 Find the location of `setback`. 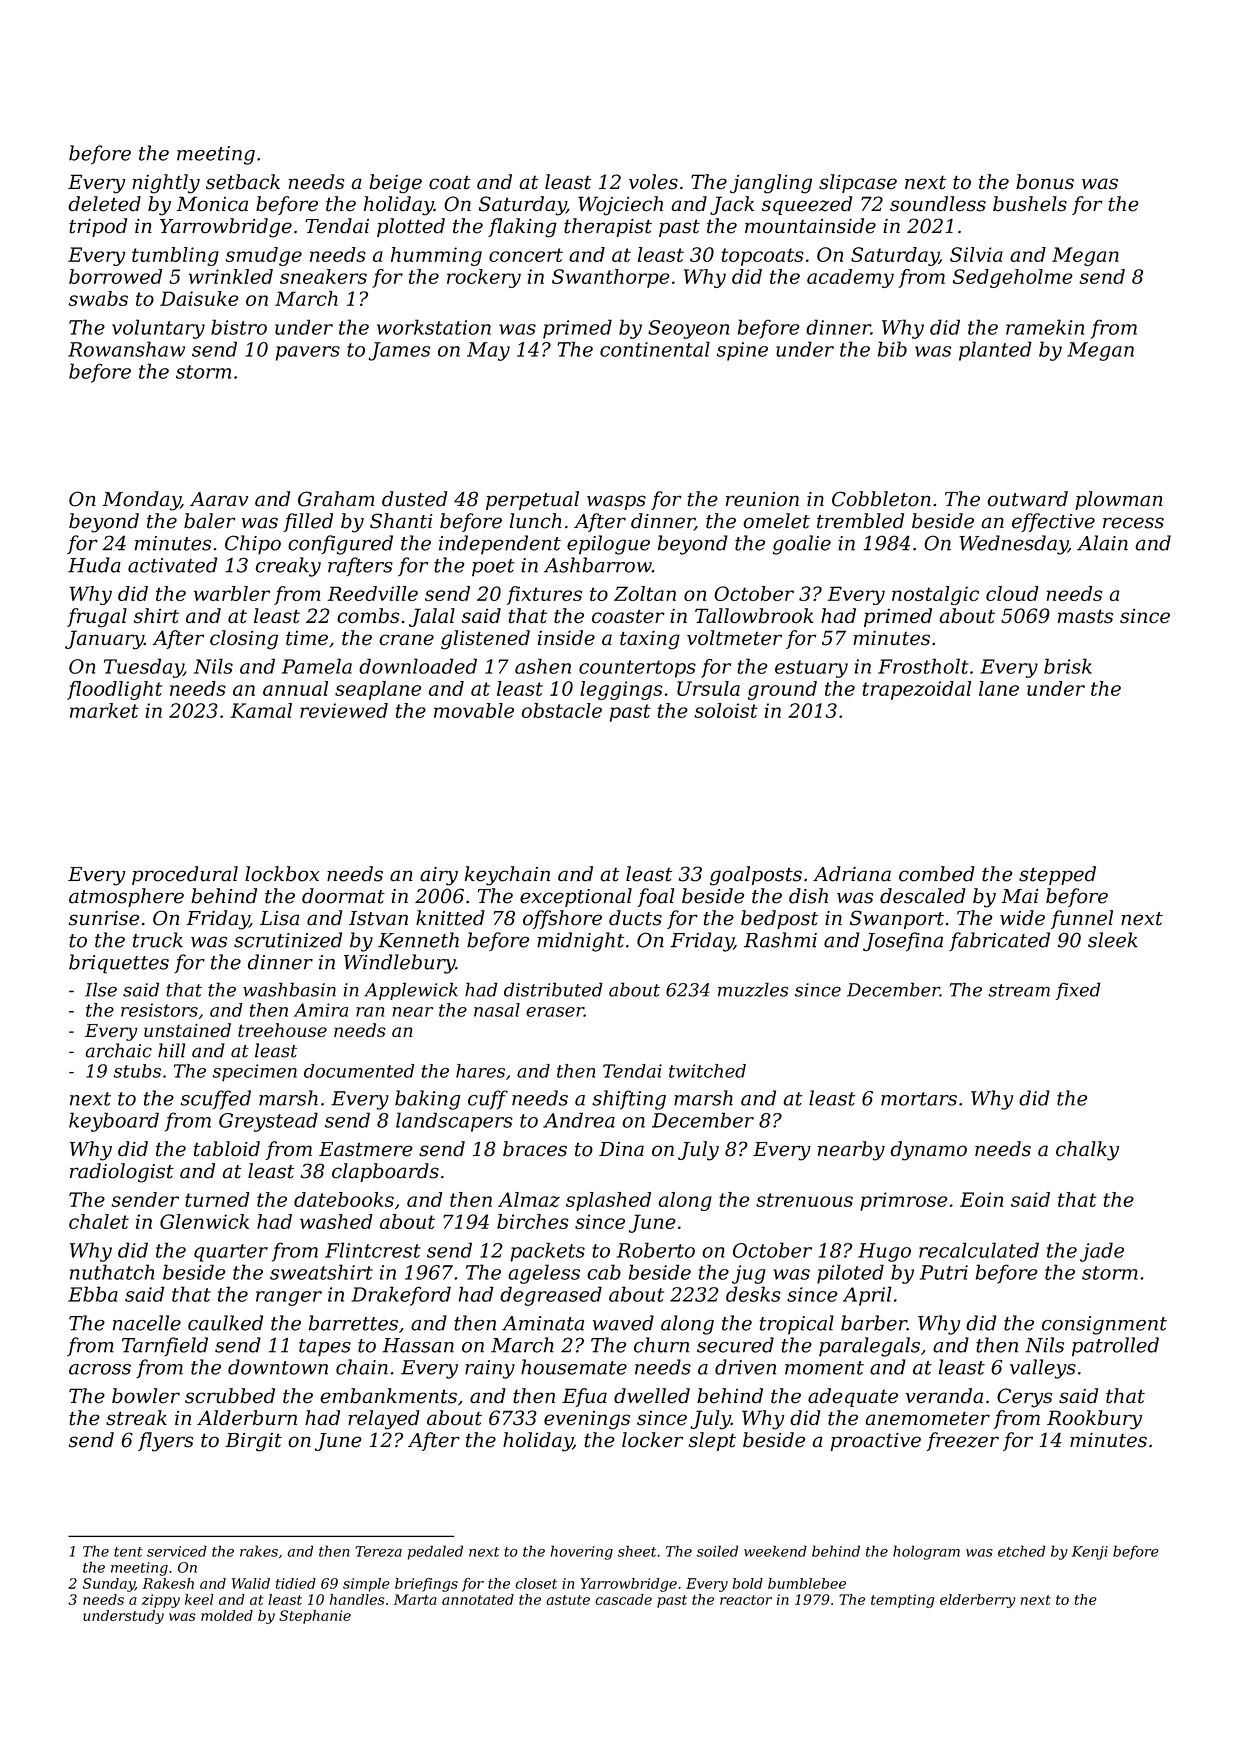

setback is located at coordinates (243, 182).
